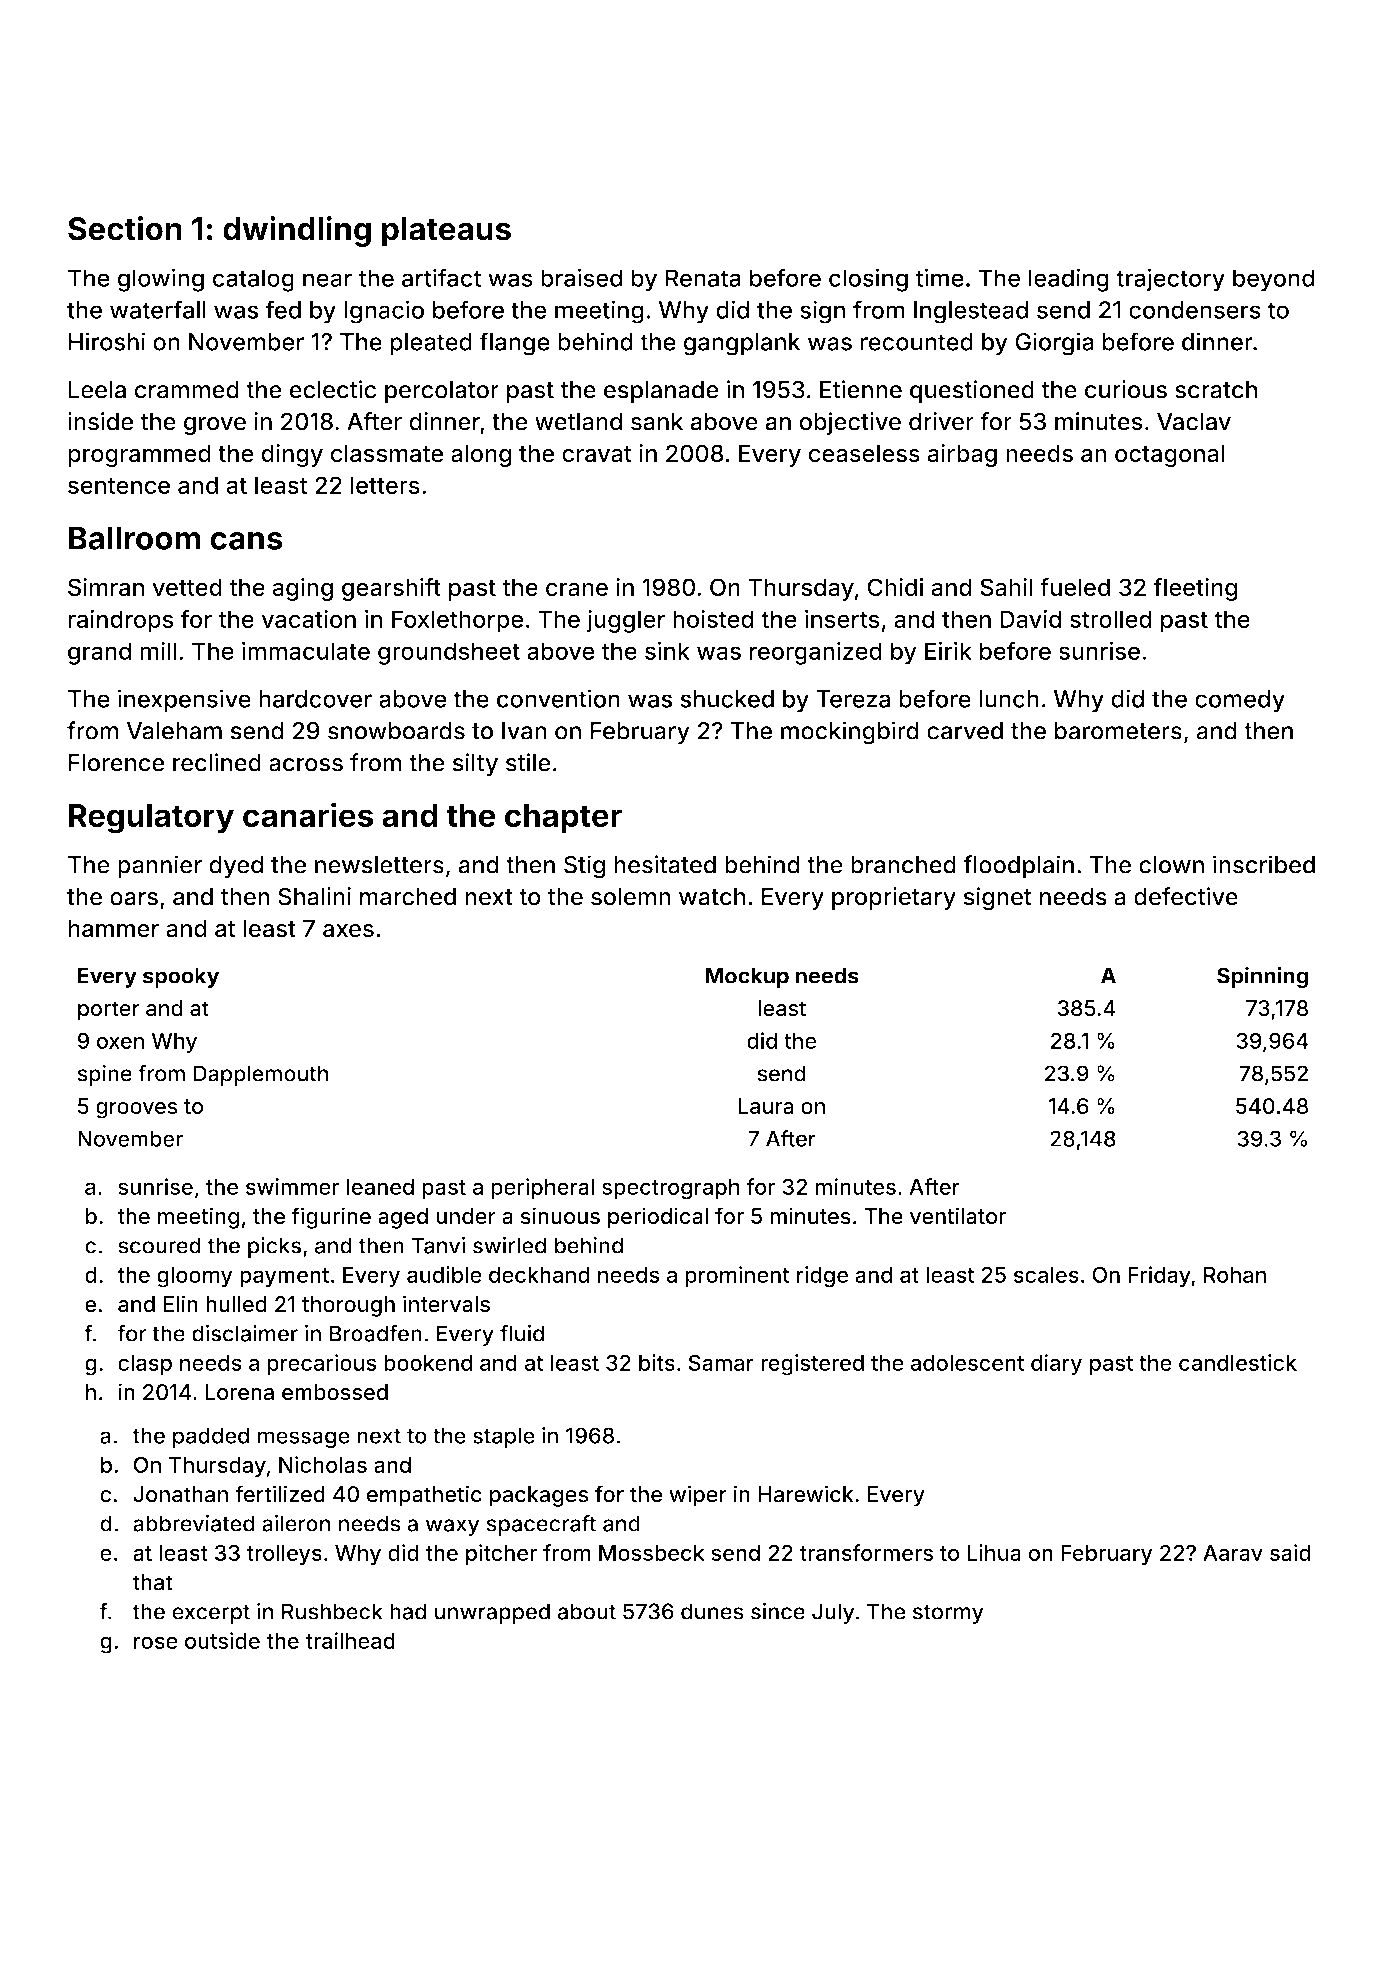 The image size is (1386, 1969). I want to click on grooves, so click(137, 1110).
